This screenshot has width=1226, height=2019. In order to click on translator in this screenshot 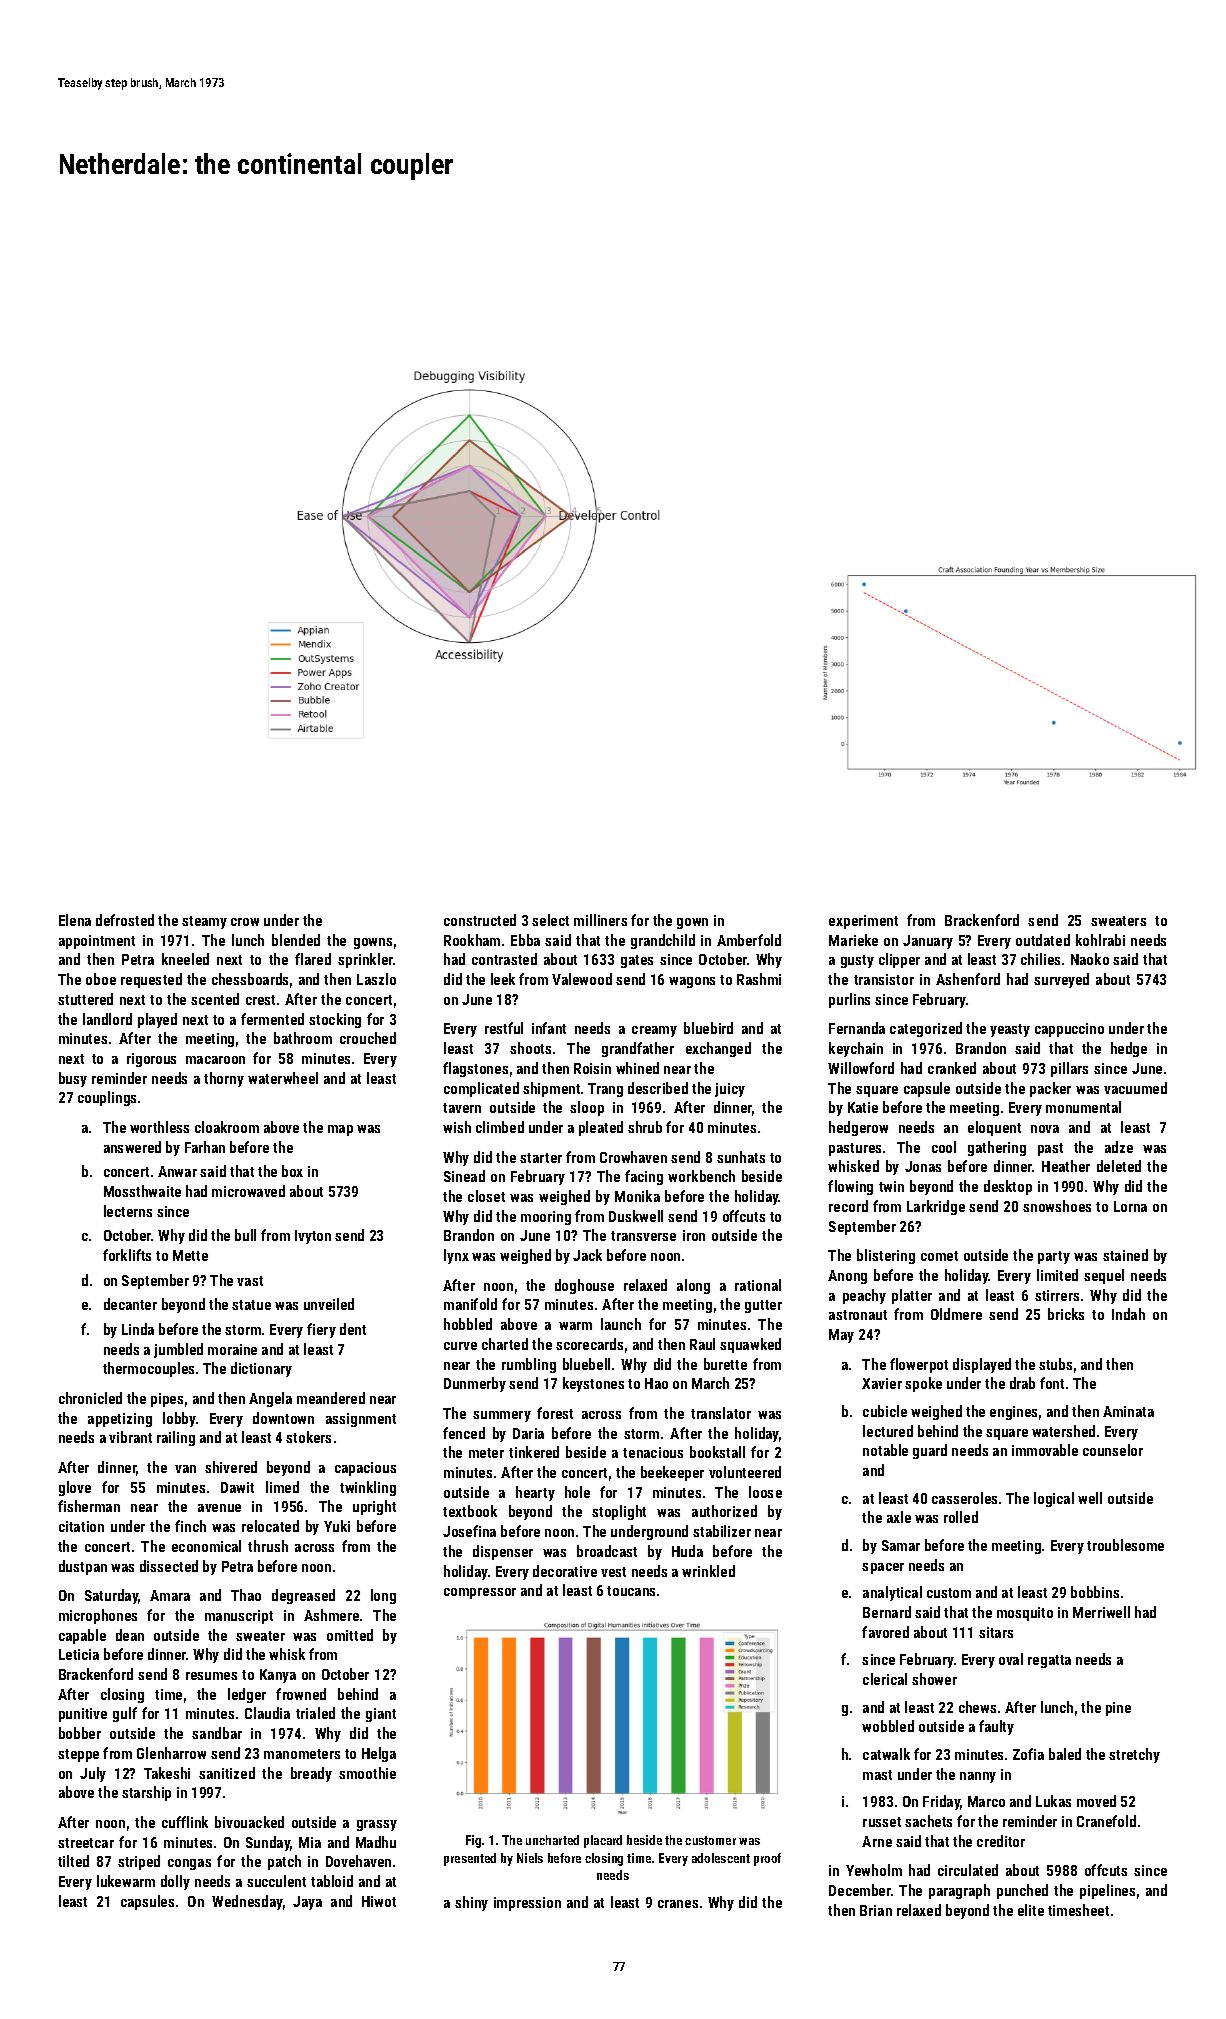, I will do `click(721, 1413)`.
